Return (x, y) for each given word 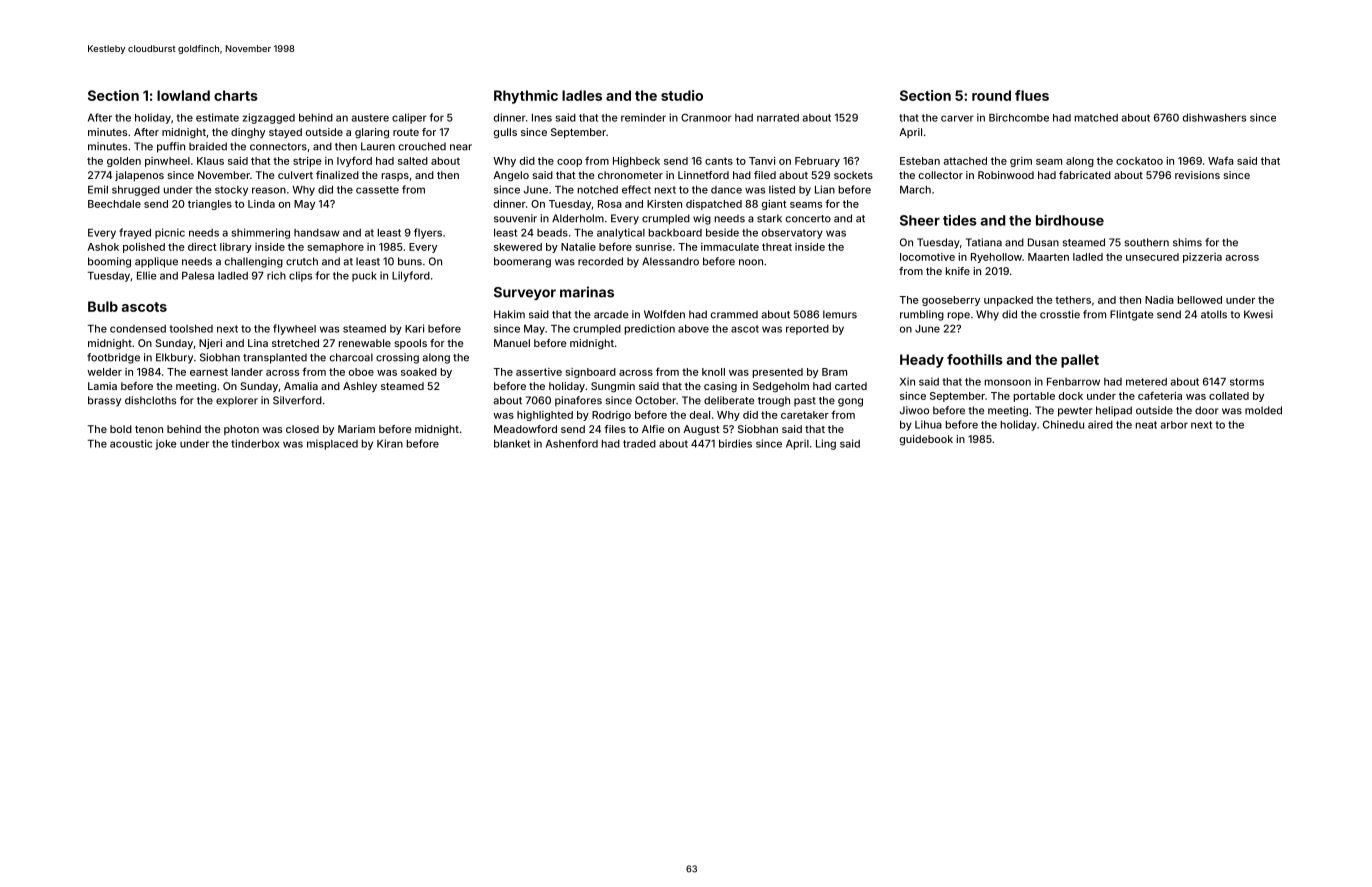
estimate (217, 117)
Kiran (390, 443)
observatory (792, 234)
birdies (735, 443)
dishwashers (1214, 117)
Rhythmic (526, 97)
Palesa (198, 276)
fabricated (1085, 175)
